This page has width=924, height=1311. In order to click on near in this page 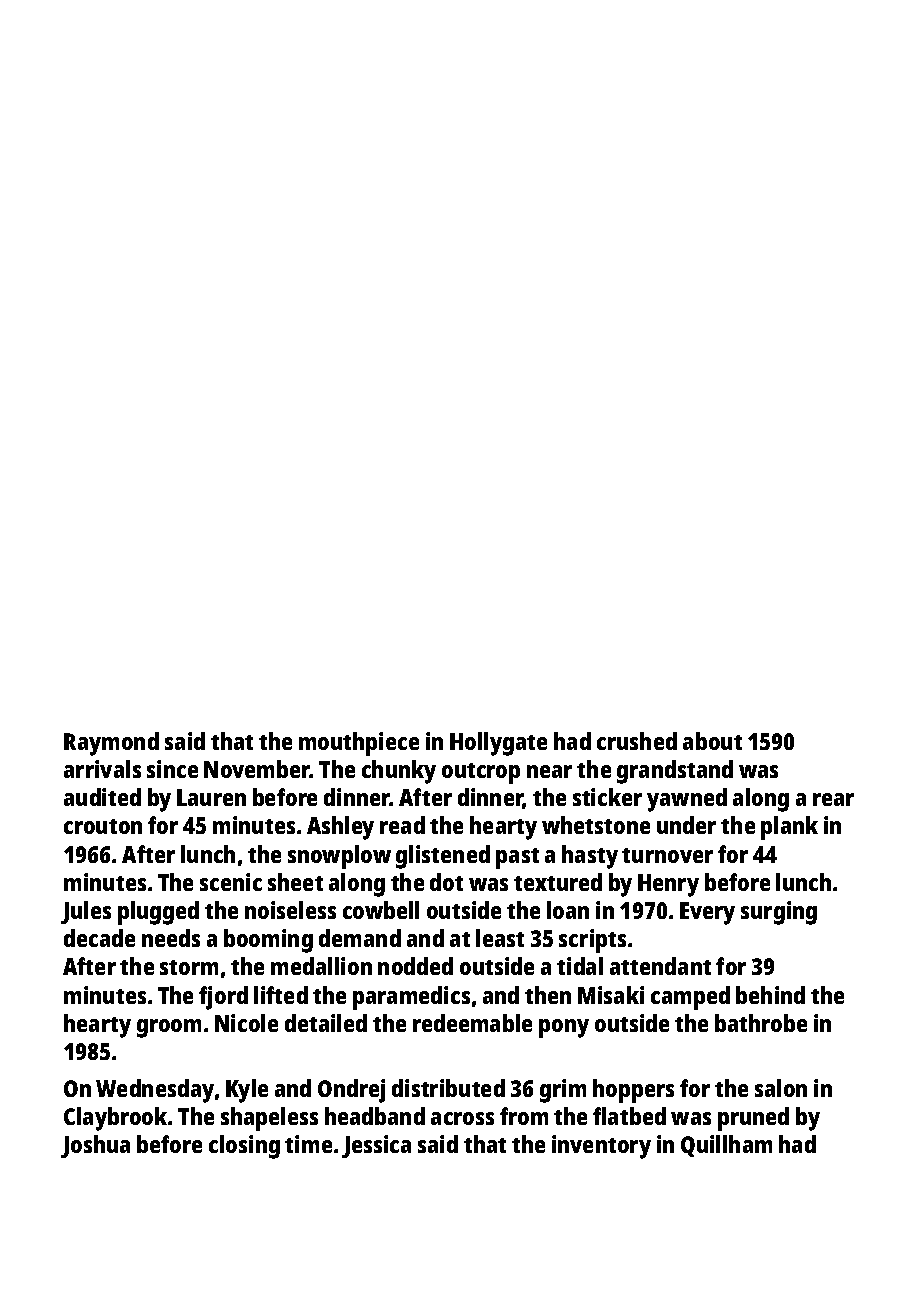, I will do `click(549, 771)`.
